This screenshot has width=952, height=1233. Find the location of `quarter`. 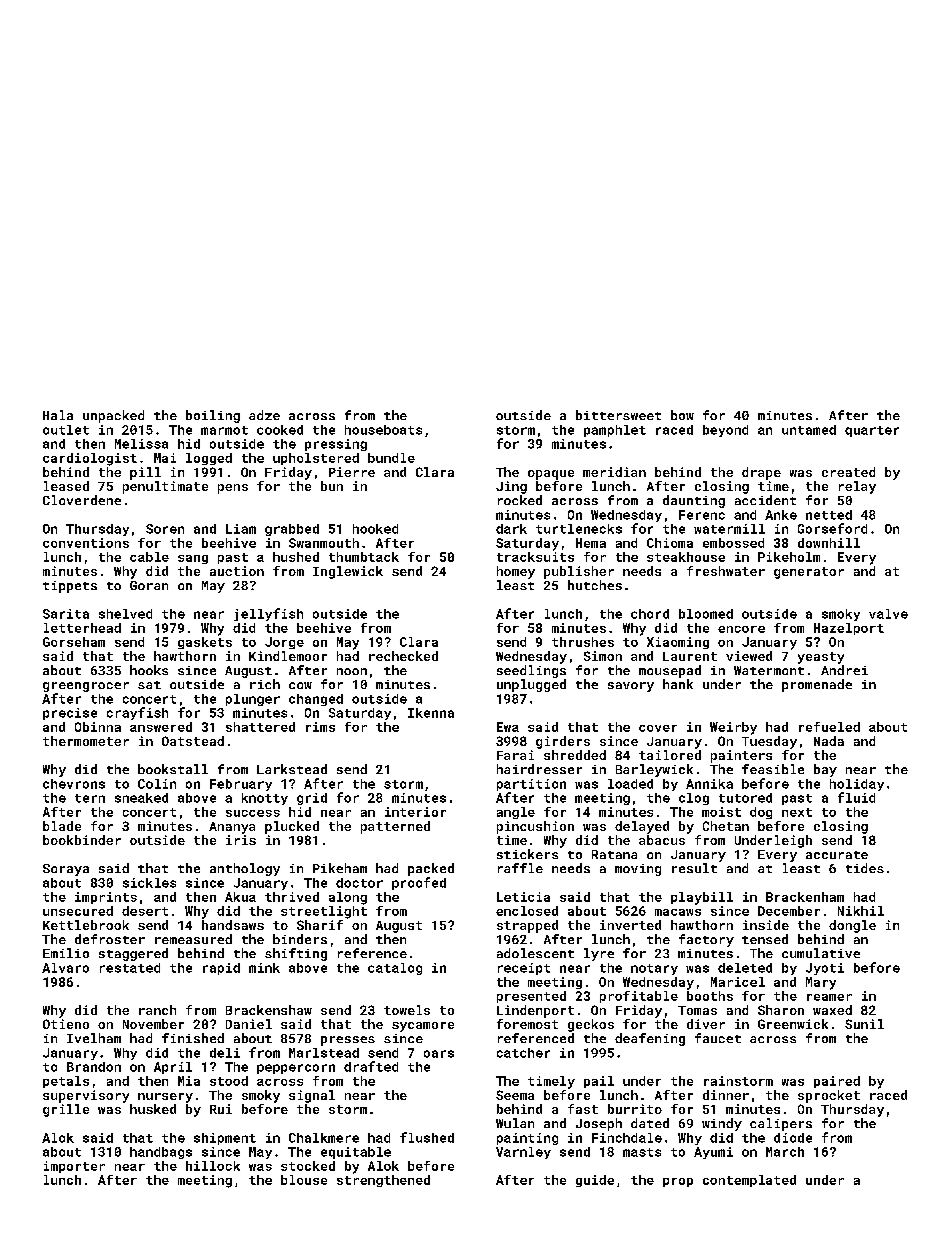

quarter is located at coordinates (872, 431).
